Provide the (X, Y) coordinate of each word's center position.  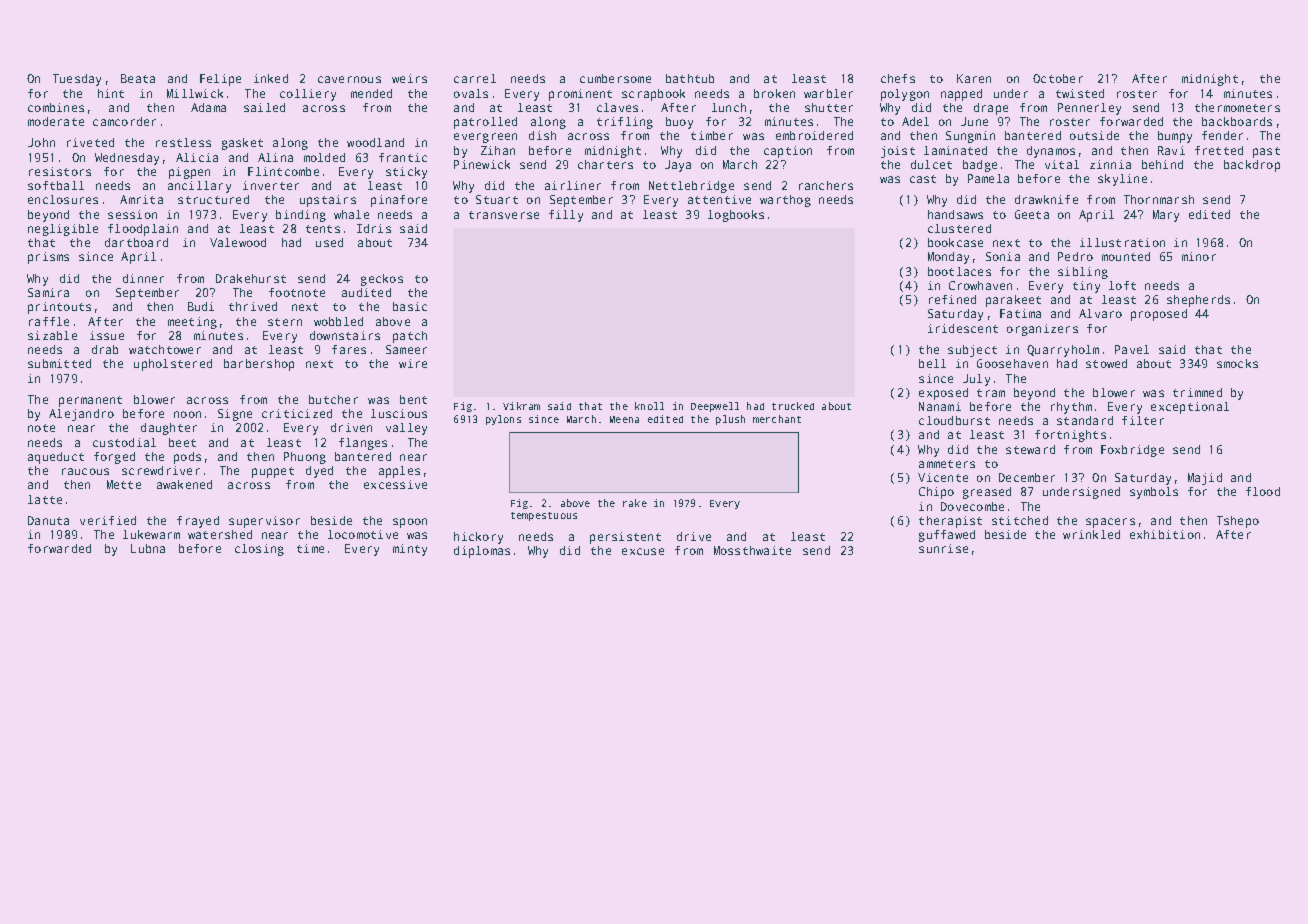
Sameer (406, 349)
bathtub (690, 78)
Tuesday (77, 80)
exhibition (1165, 534)
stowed (1106, 363)
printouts (59, 308)
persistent (625, 538)
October (1058, 78)
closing (259, 550)
